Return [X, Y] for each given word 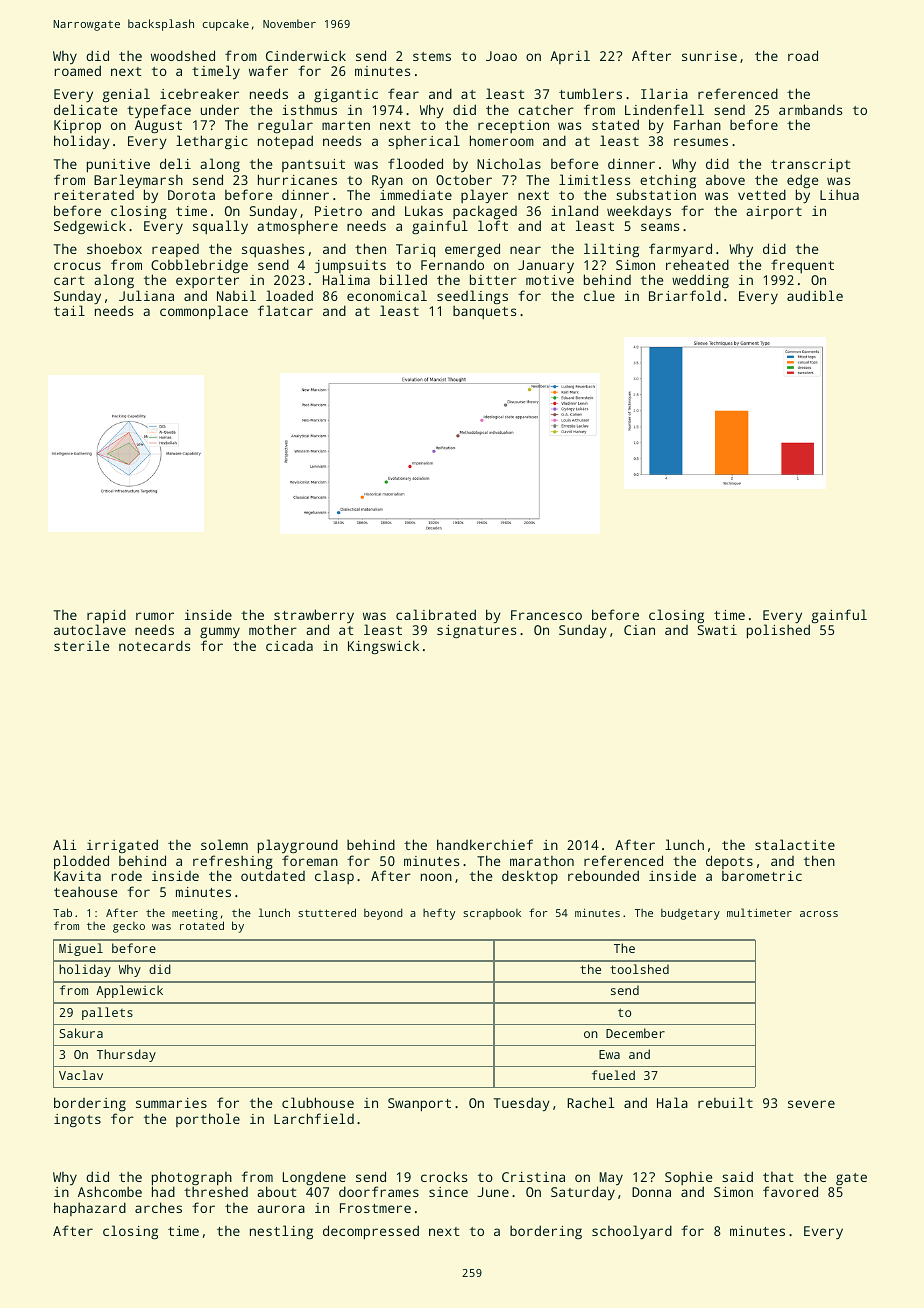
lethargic [212, 142]
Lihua [839, 194]
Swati [717, 630]
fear [403, 93]
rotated [202, 925]
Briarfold [685, 295]
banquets [484, 312]
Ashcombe [110, 1191]
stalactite [795, 844]
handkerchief [485, 844]
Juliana [146, 295]
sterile [81, 645]
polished [778, 631]
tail [69, 310]
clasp [334, 877]
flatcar [285, 310]
